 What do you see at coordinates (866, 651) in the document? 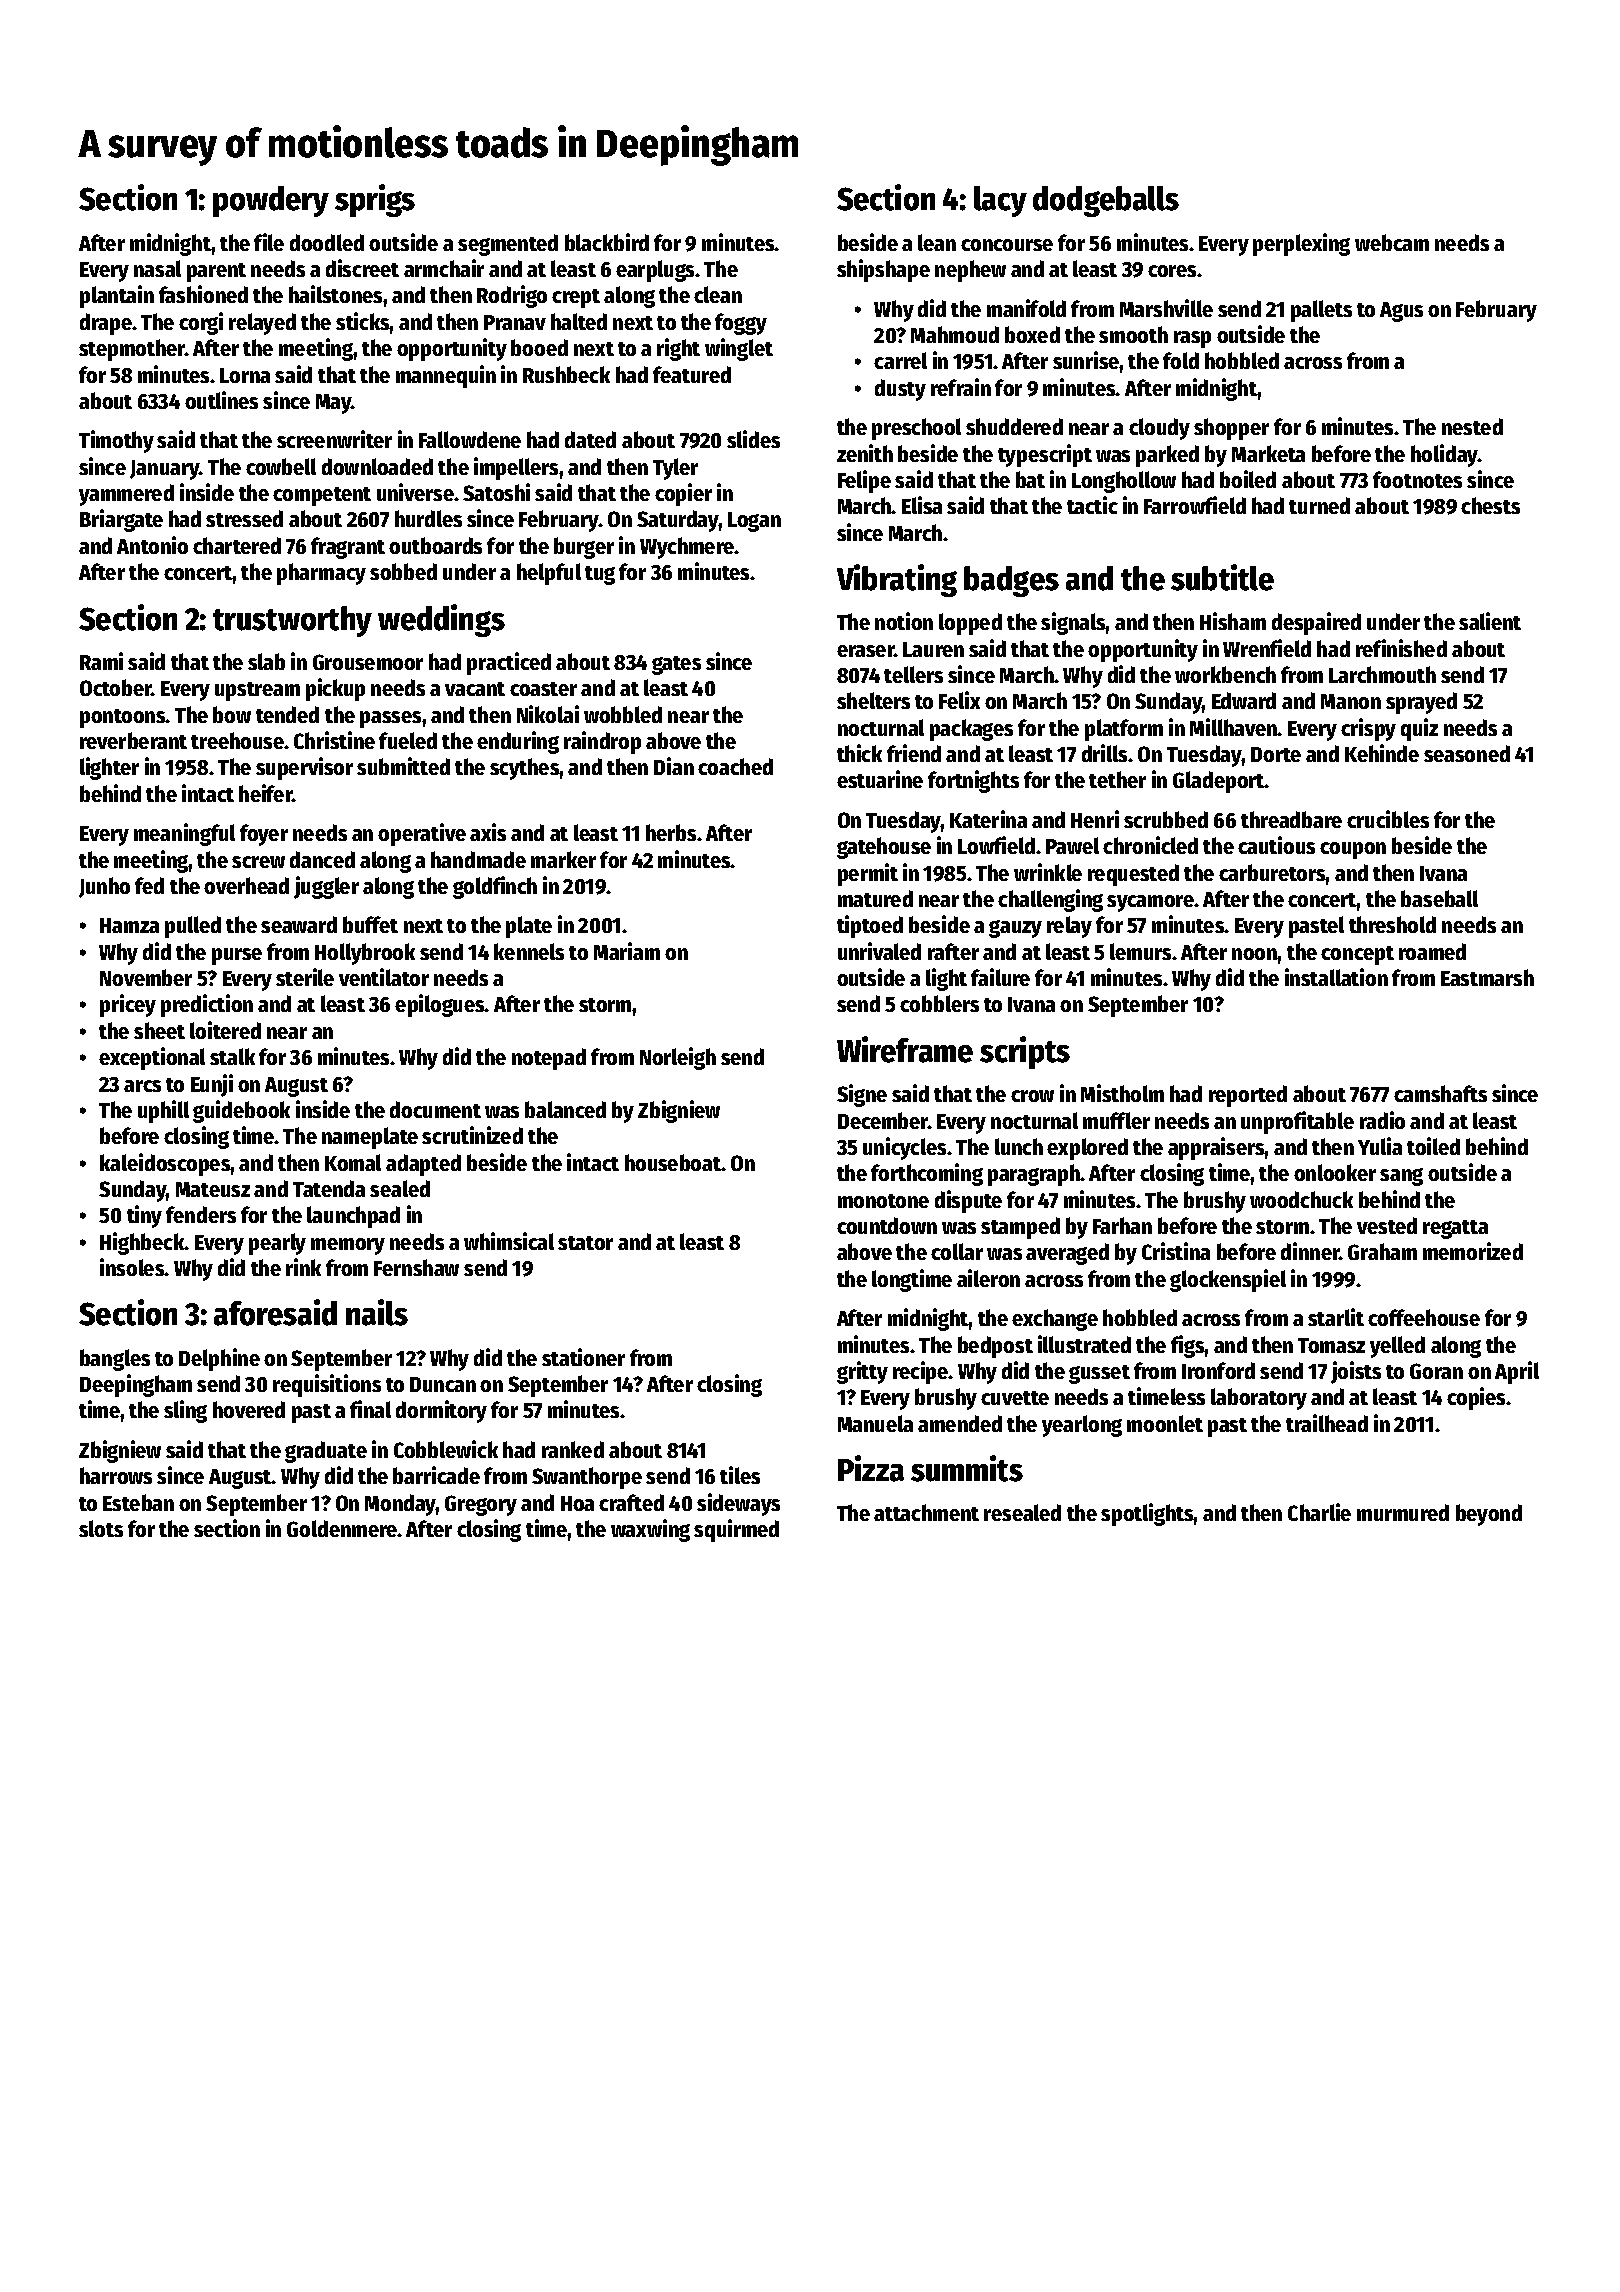
I see `eraser` at bounding box center [866, 651].
